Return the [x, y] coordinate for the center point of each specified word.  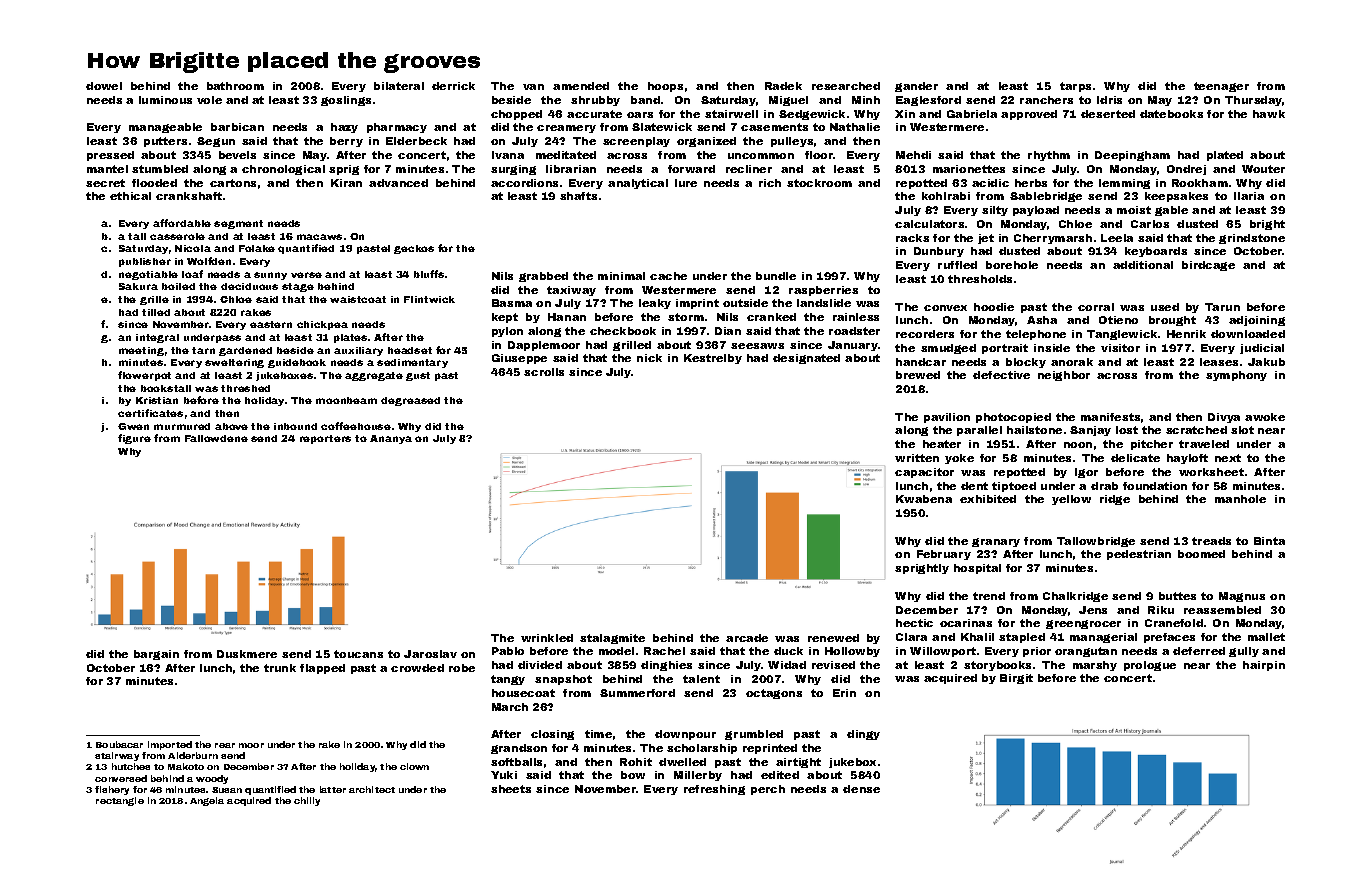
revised [833, 665]
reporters [325, 439]
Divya [1224, 418]
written [917, 458]
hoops [665, 87]
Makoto [186, 766]
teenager [1221, 87]
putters [165, 142]
